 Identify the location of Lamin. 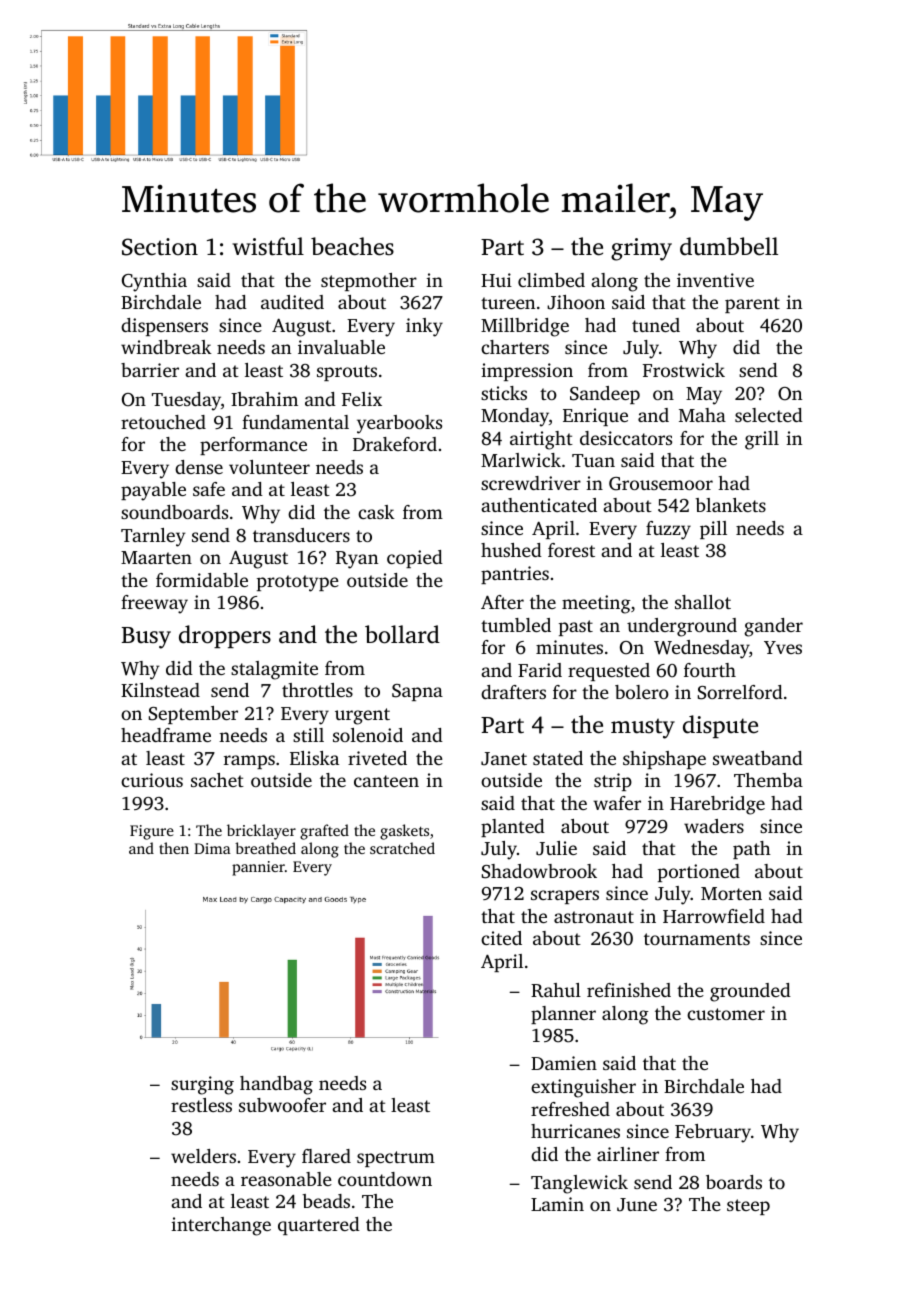
(557, 1204).
